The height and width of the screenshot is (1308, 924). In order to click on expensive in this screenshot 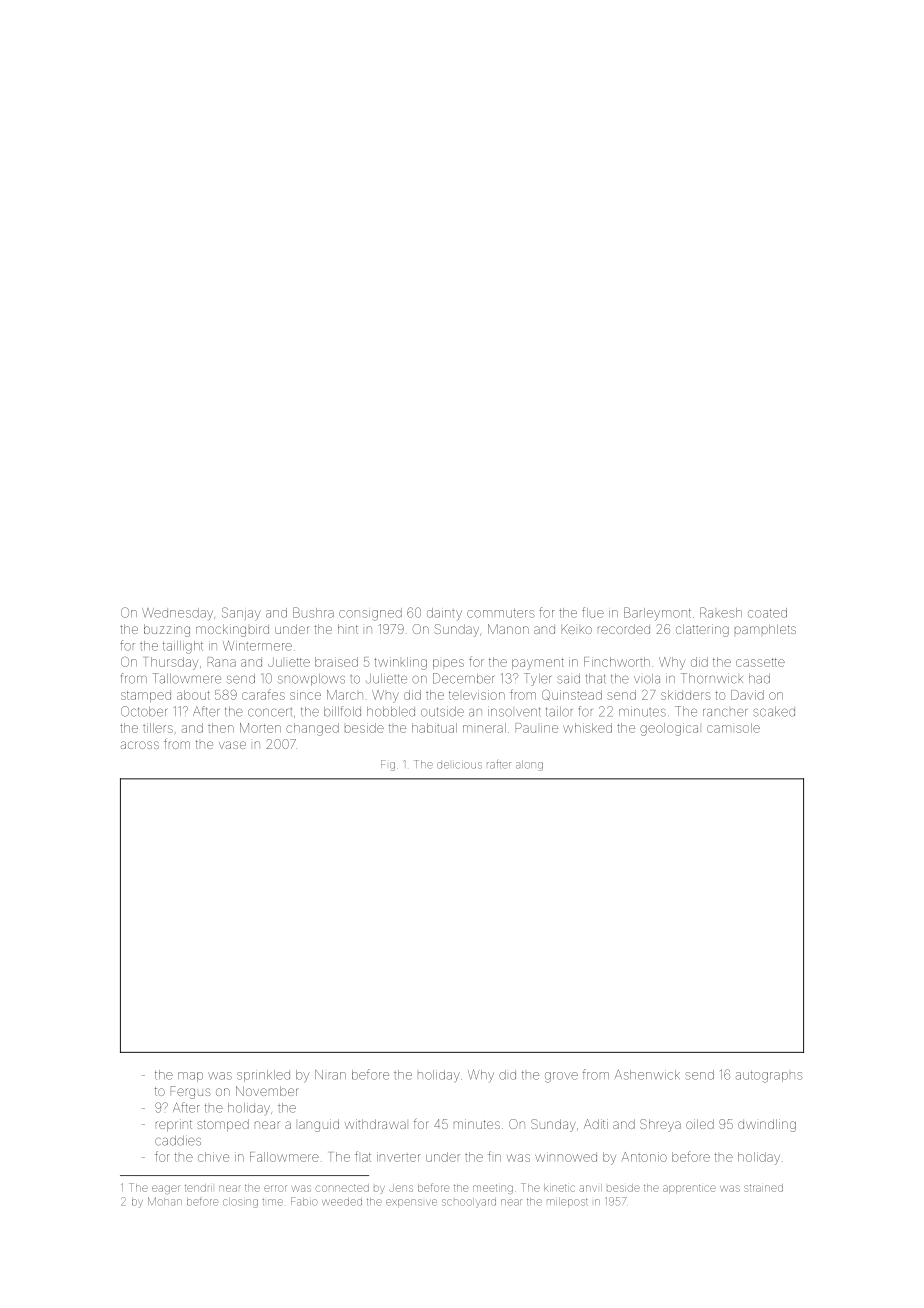, I will do `click(411, 1203)`.
